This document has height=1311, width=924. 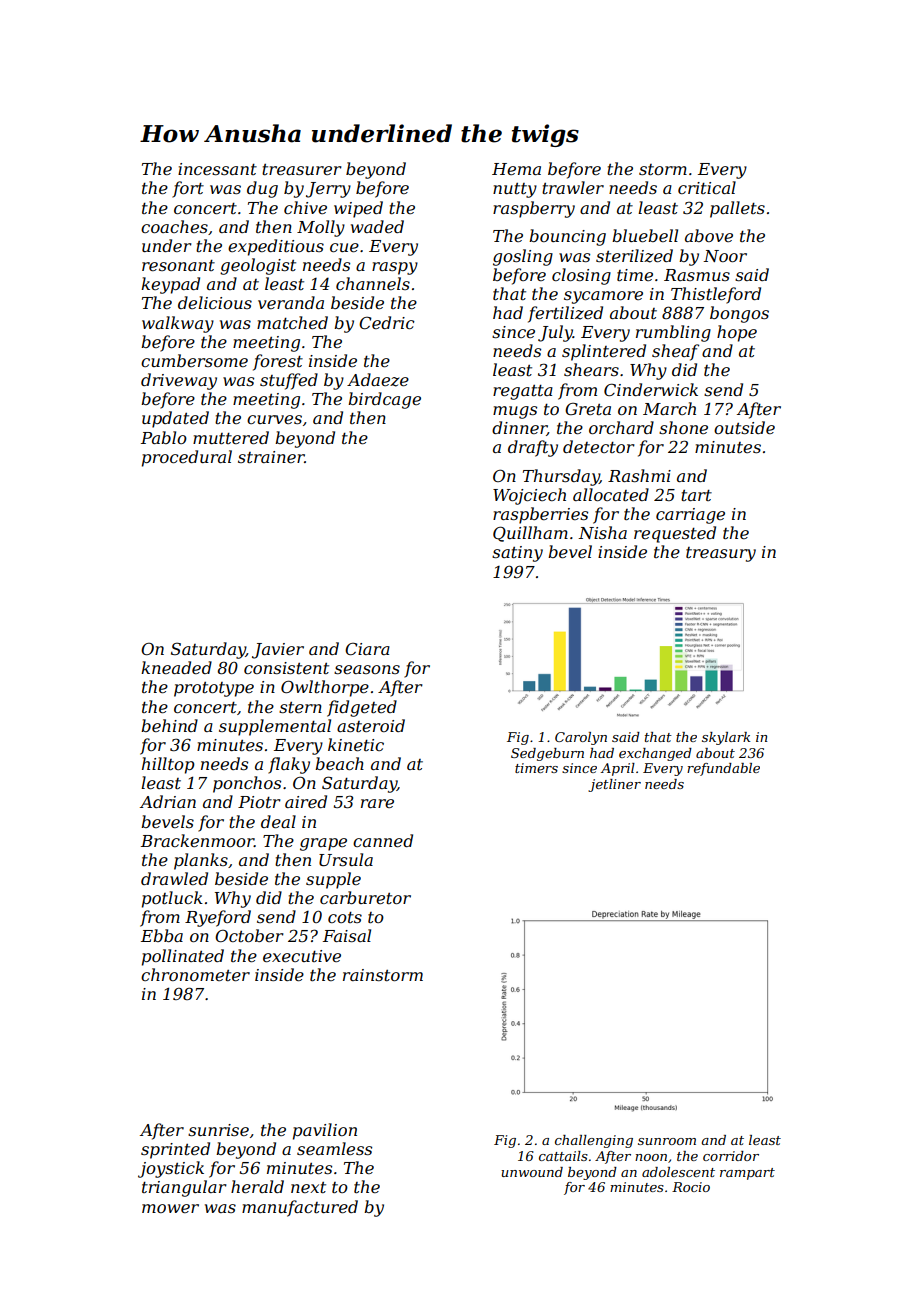 What do you see at coordinates (707, 187) in the document?
I see `critical` at bounding box center [707, 187].
